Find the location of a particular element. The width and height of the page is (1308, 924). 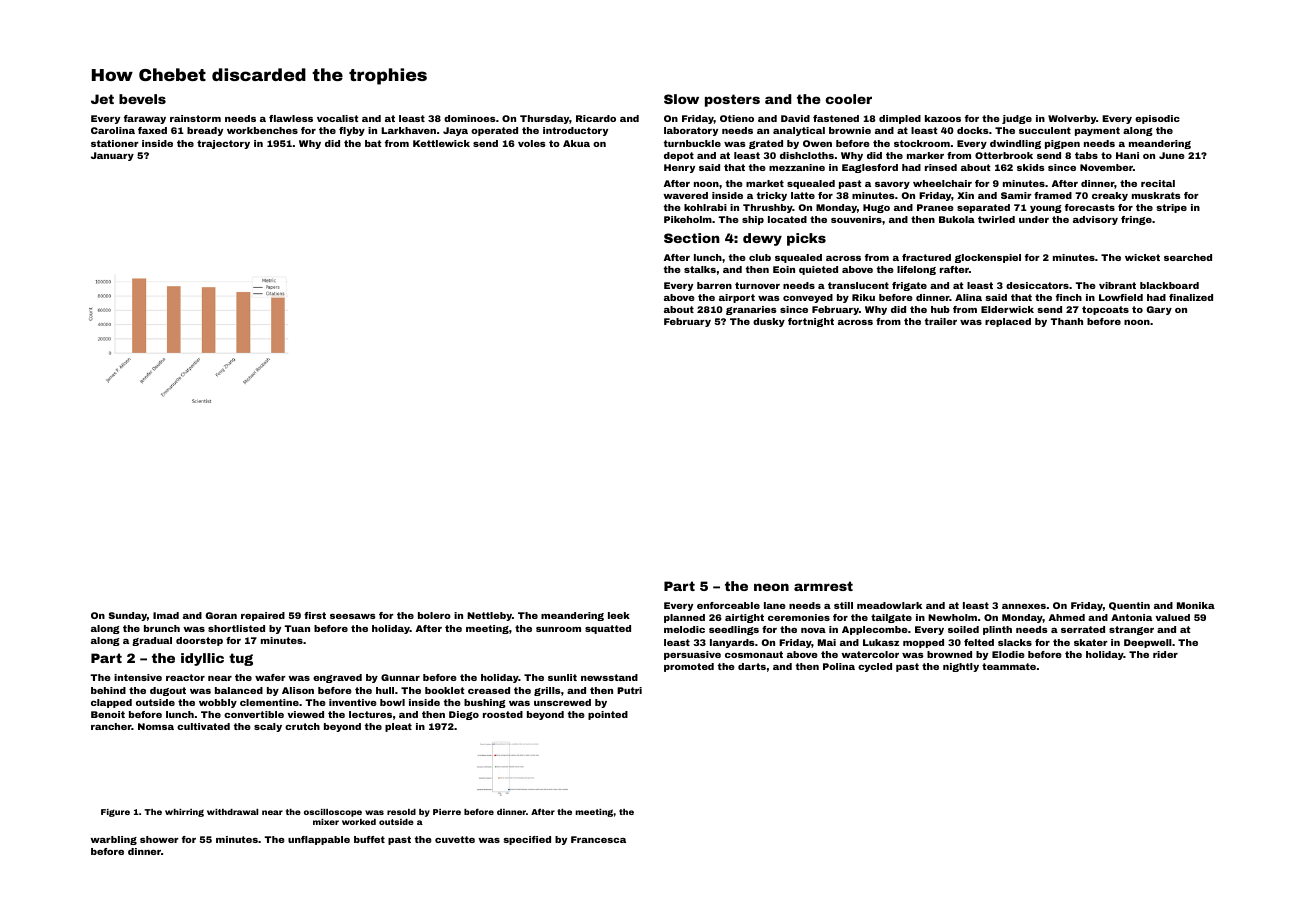

Thanh is located at coordinates (1066, 321).
